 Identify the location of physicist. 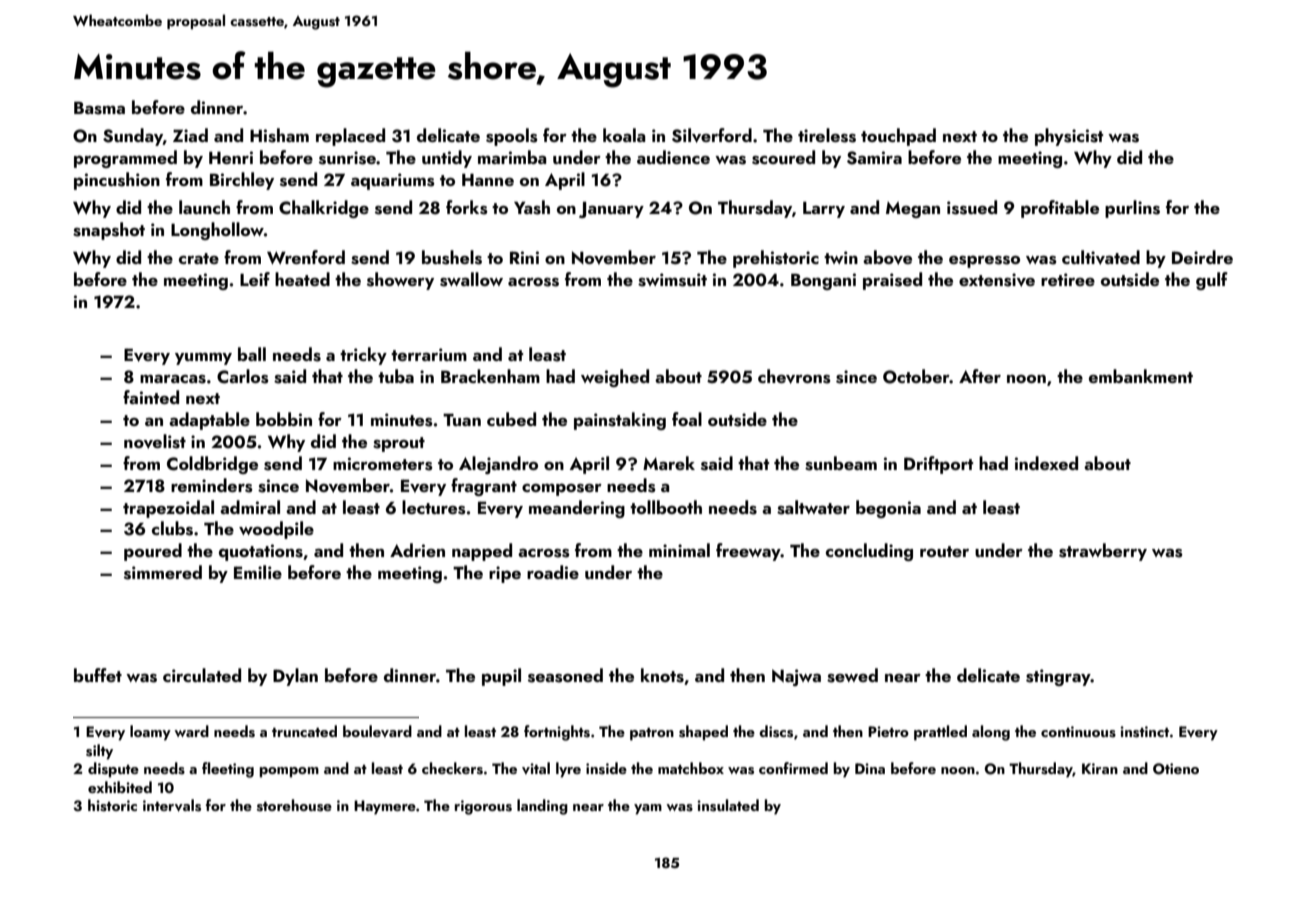
(1069, 137).
